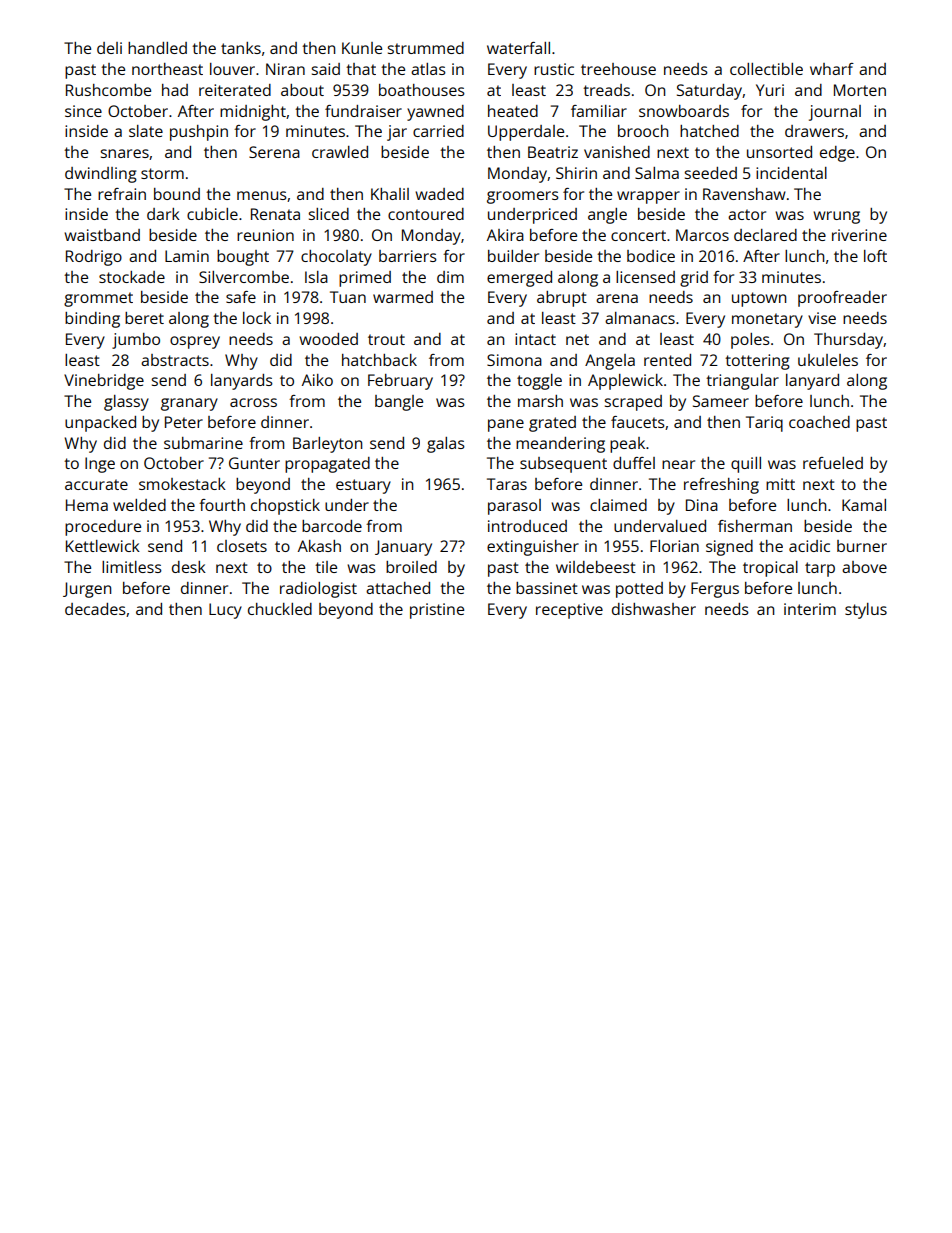 This image has width=952, height=1233. What do you see at coordinates (569, 611) in the image?
I see `receptive` at bounding box center [569, 611].
